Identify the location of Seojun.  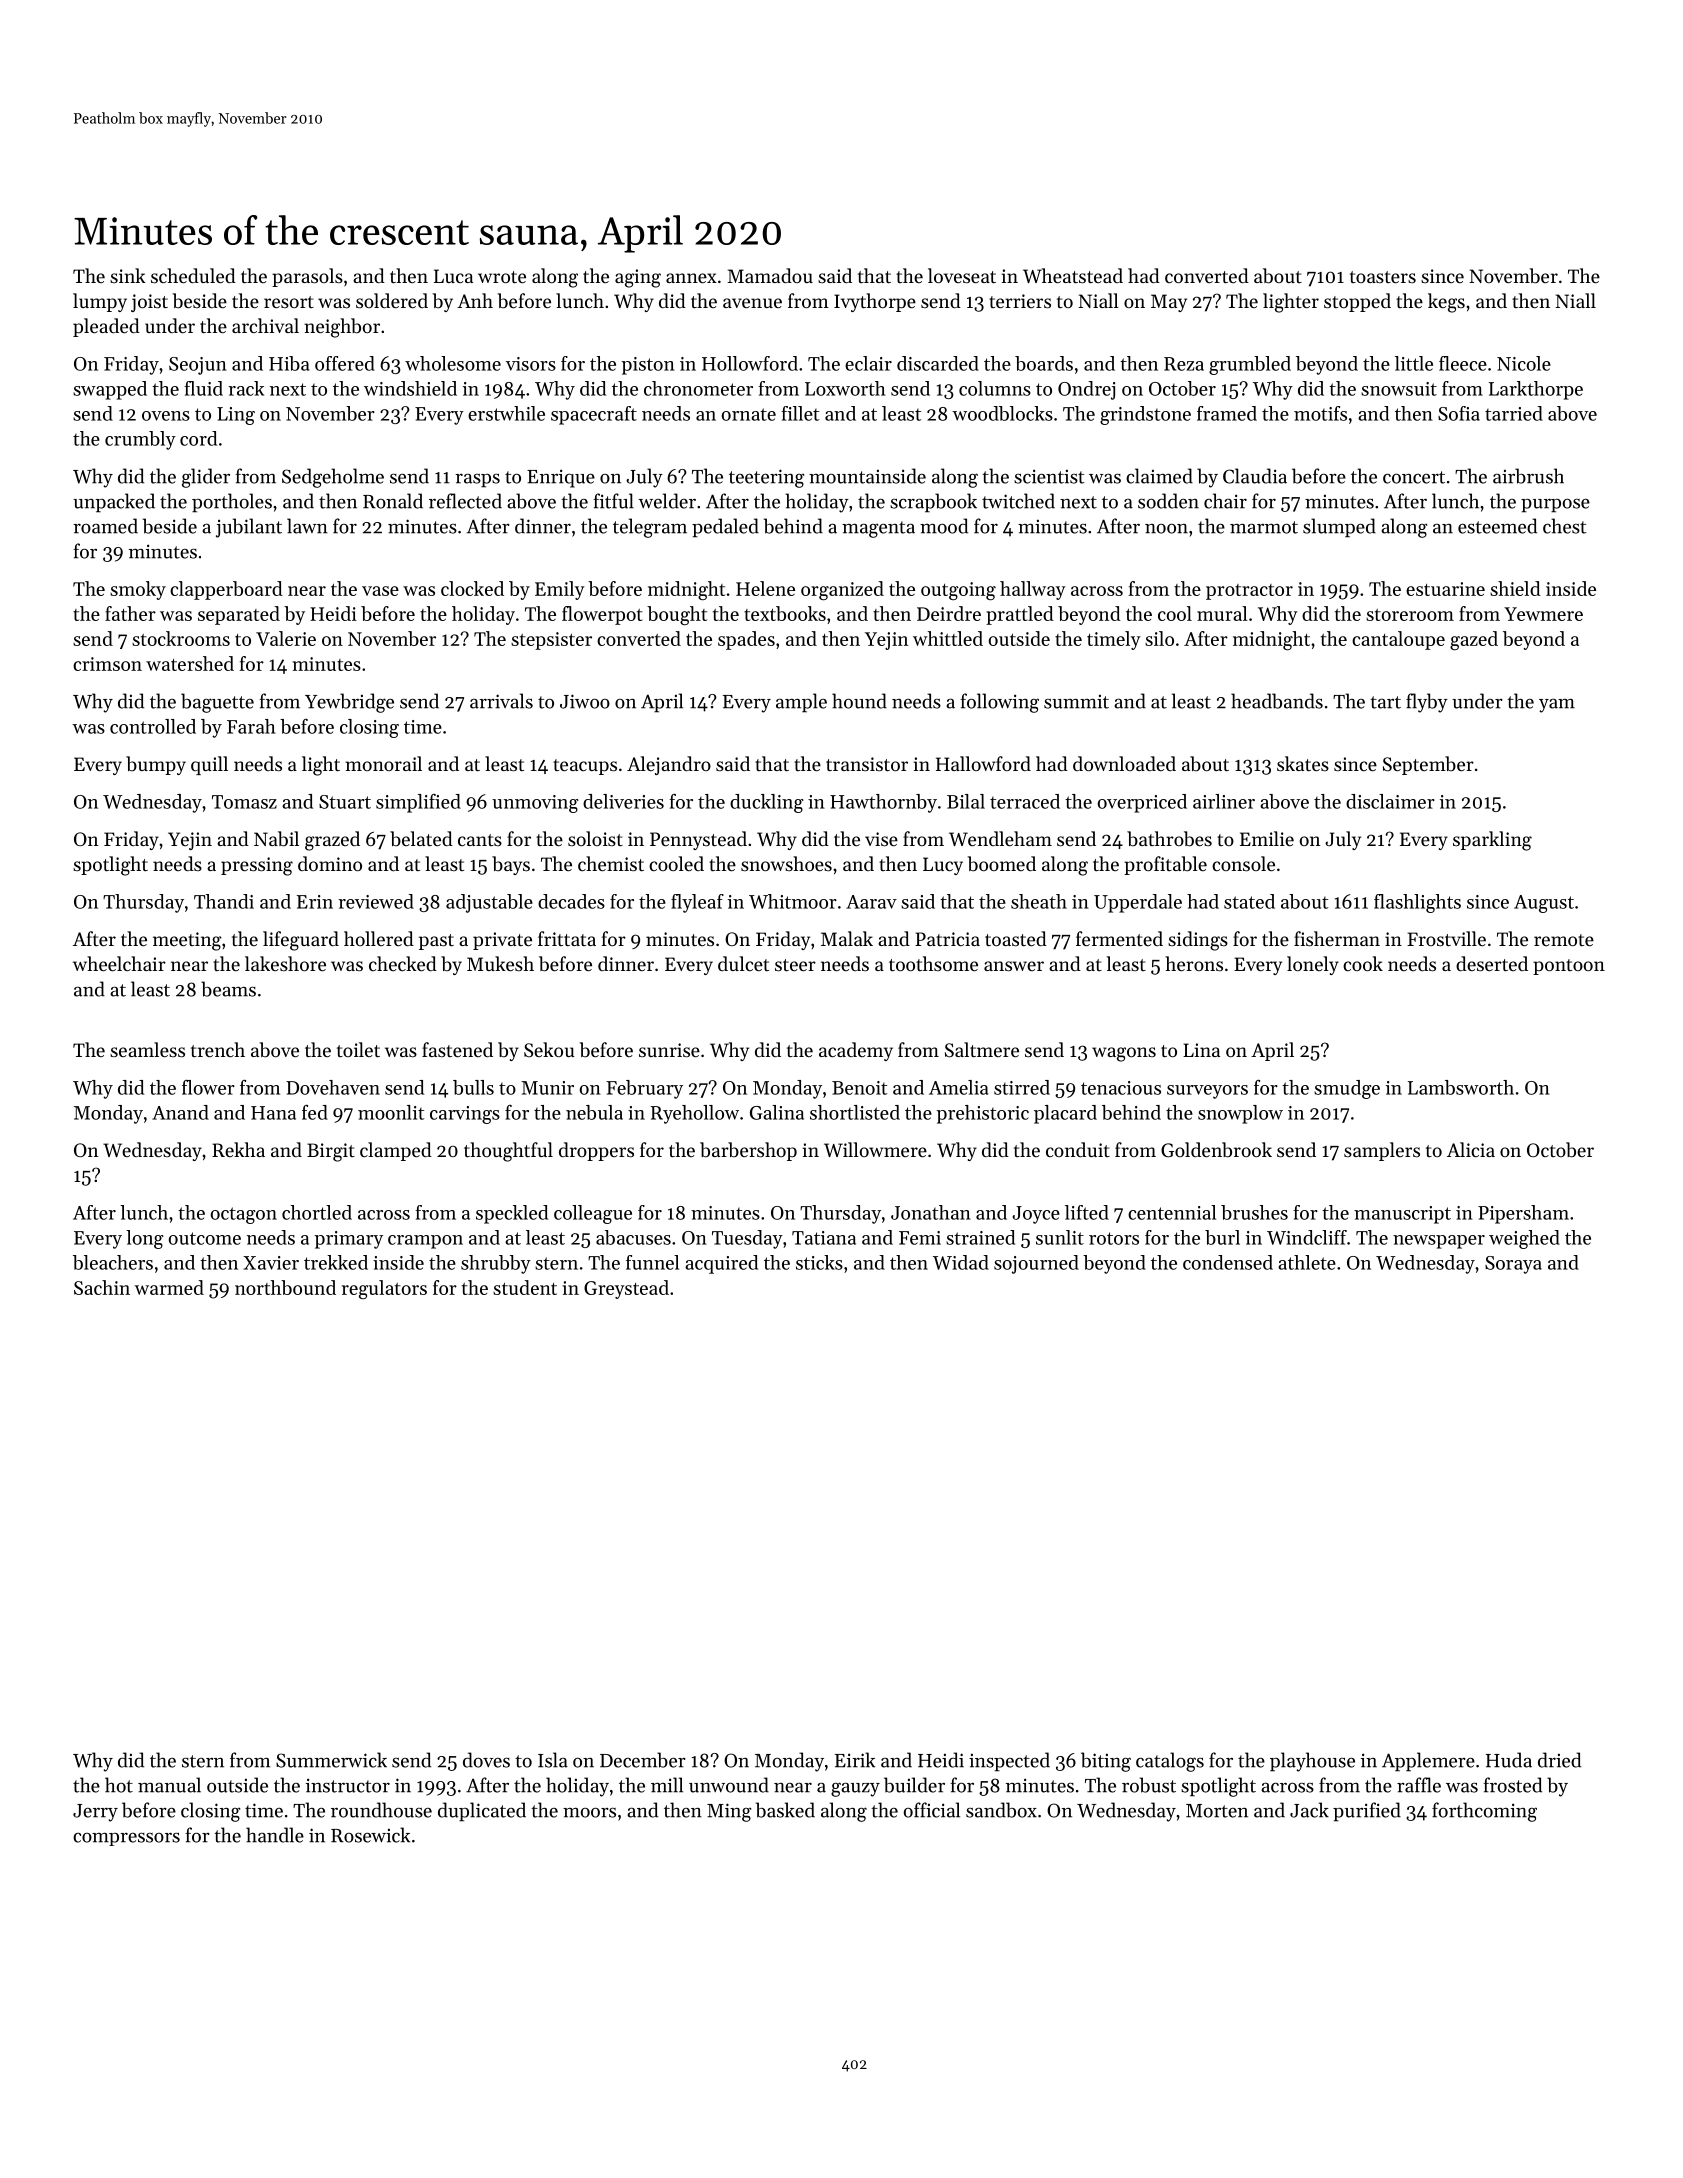
(198, 366).
